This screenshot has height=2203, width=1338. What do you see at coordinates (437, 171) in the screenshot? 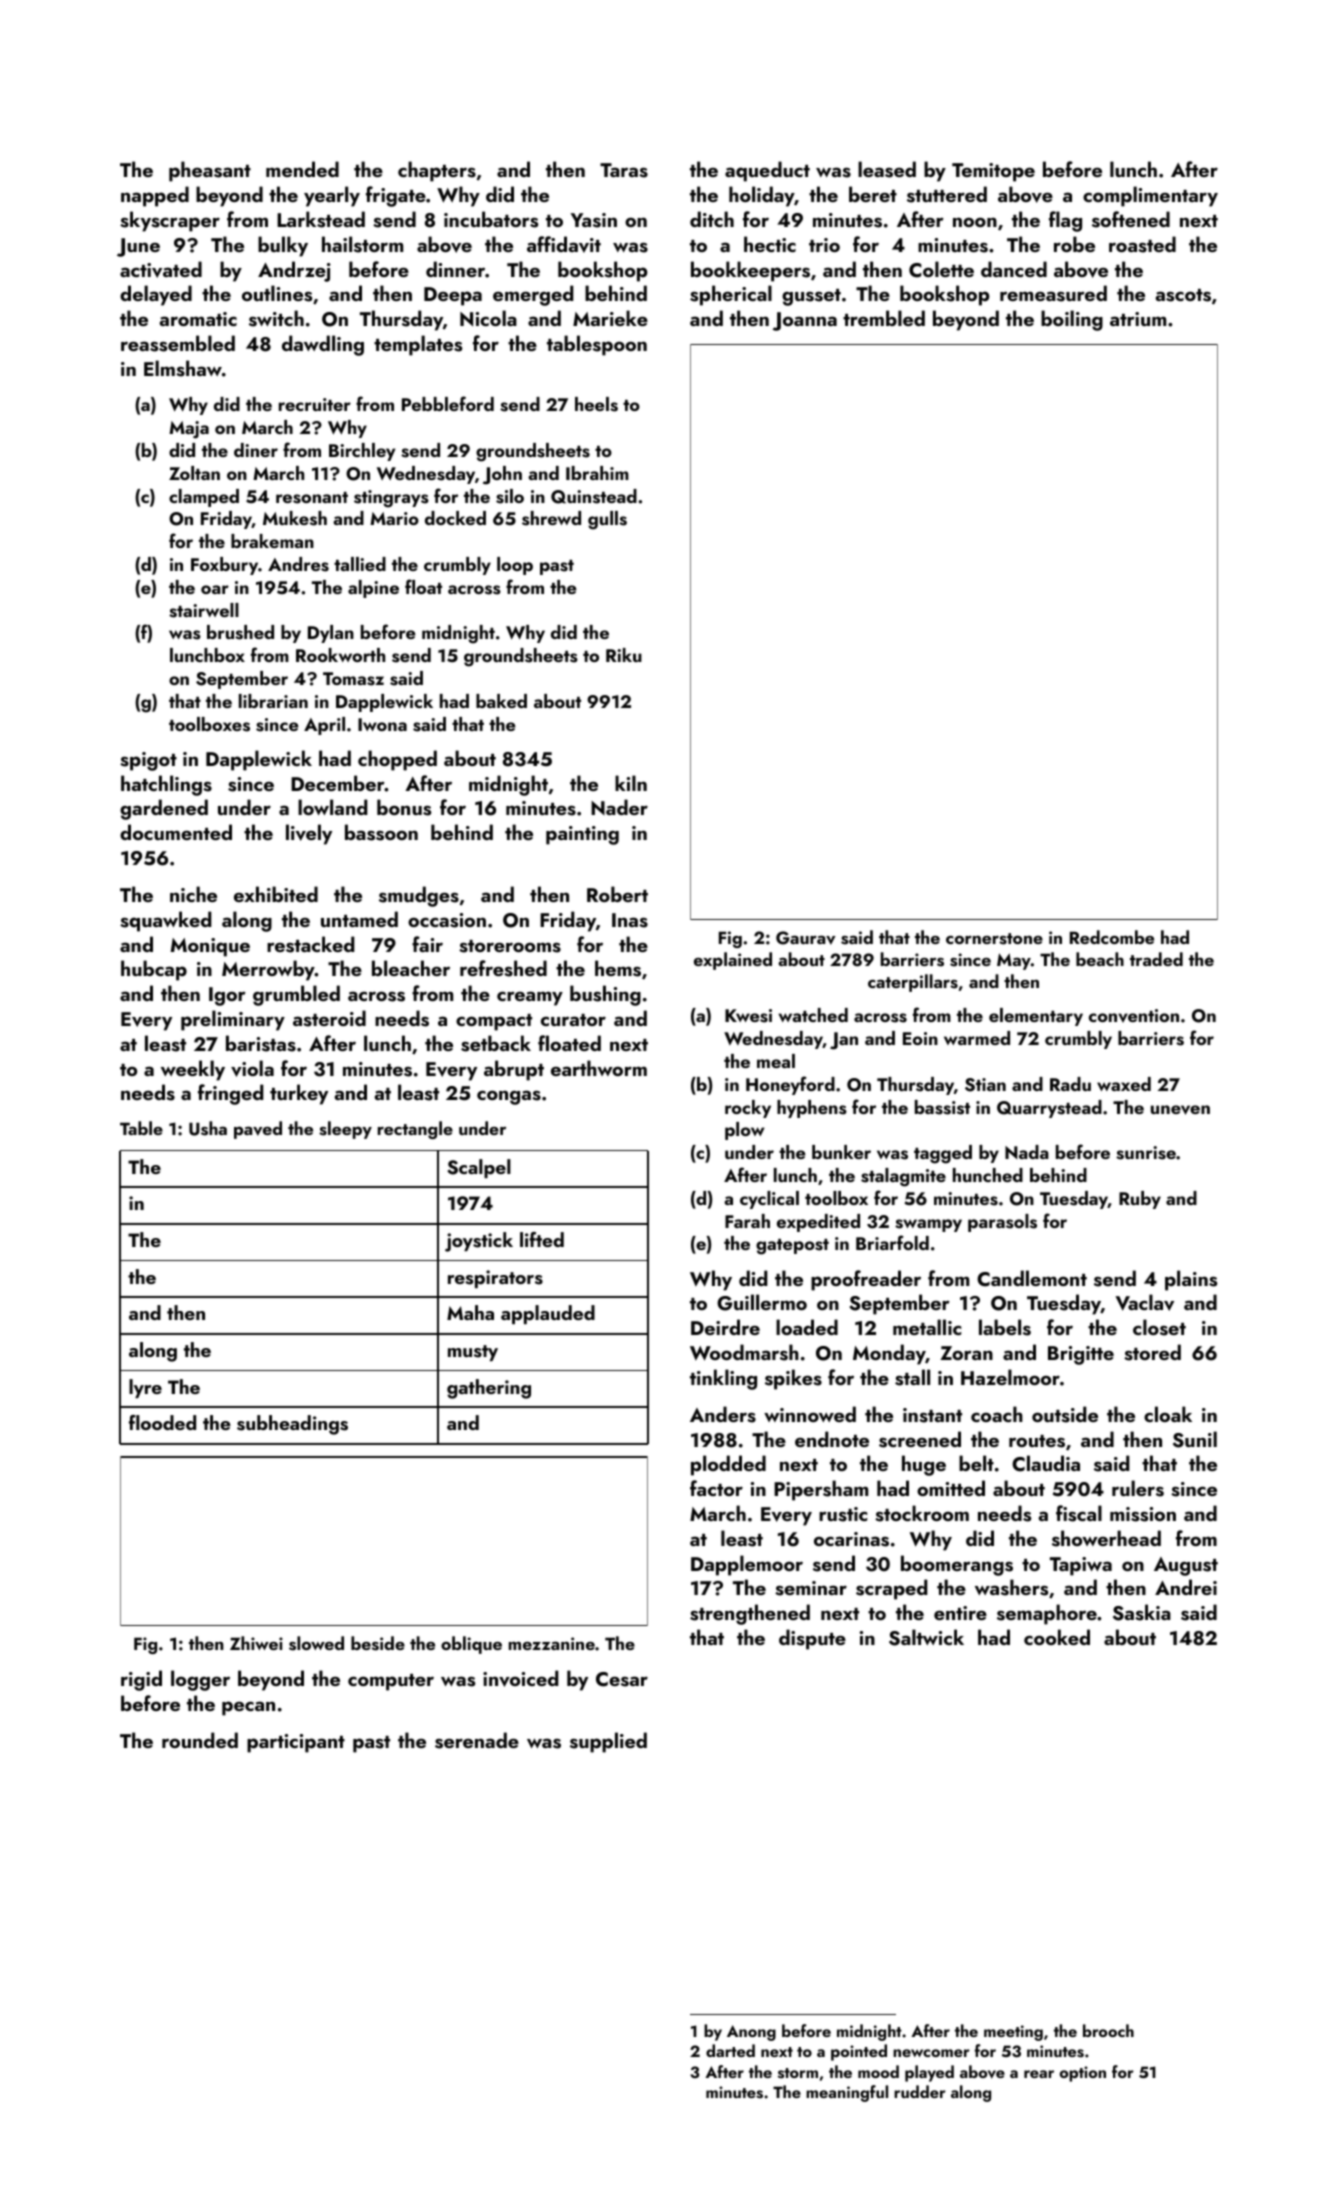
I see `chapters` at bounding box center [437, 171].
